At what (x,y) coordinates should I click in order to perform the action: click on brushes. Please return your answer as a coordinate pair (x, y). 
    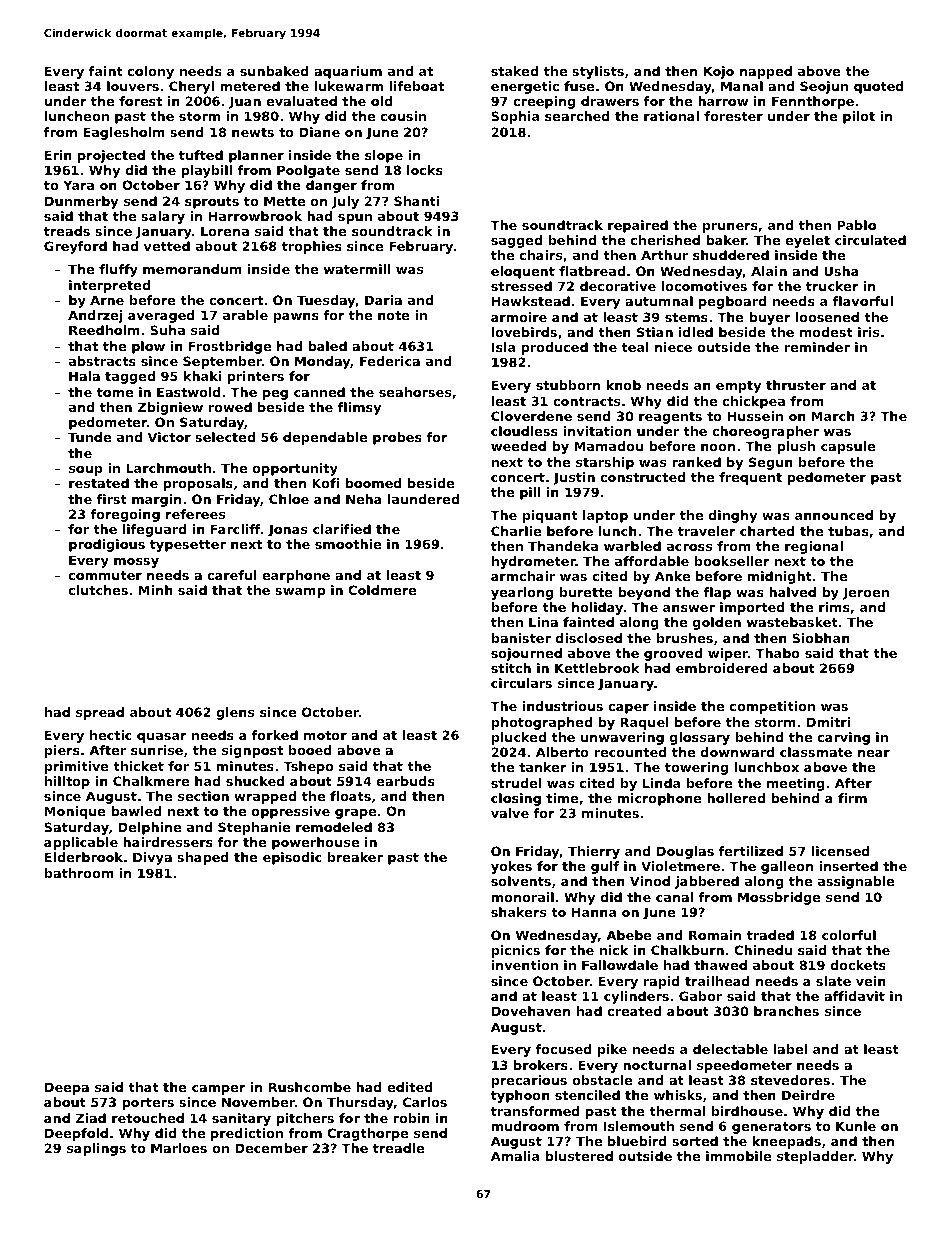
    Looking at the image, I should click on (685, 638).
